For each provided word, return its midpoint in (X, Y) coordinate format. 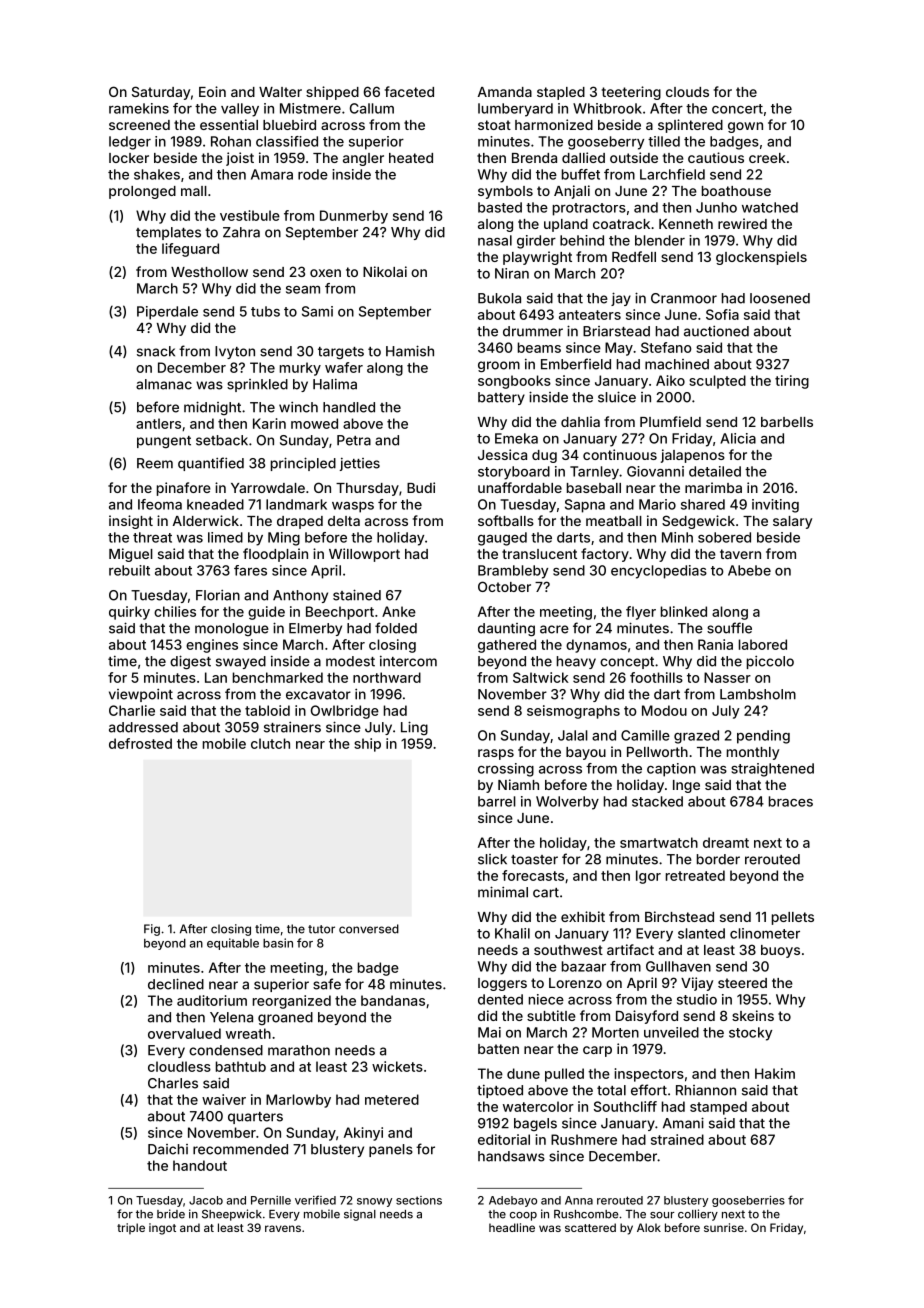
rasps (496, 754)
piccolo (770, 662)
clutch (270, 743)
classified (287, 141)
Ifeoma (160, 504)
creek (767, 158)
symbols (505, 192)
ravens (283, 1228)
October (504, 586)
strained (677, 1139)
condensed (226, 1050)
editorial (504, 1139)
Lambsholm (758, 694)
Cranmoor (684, 298)
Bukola (499, 298)
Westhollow (209, 272)
